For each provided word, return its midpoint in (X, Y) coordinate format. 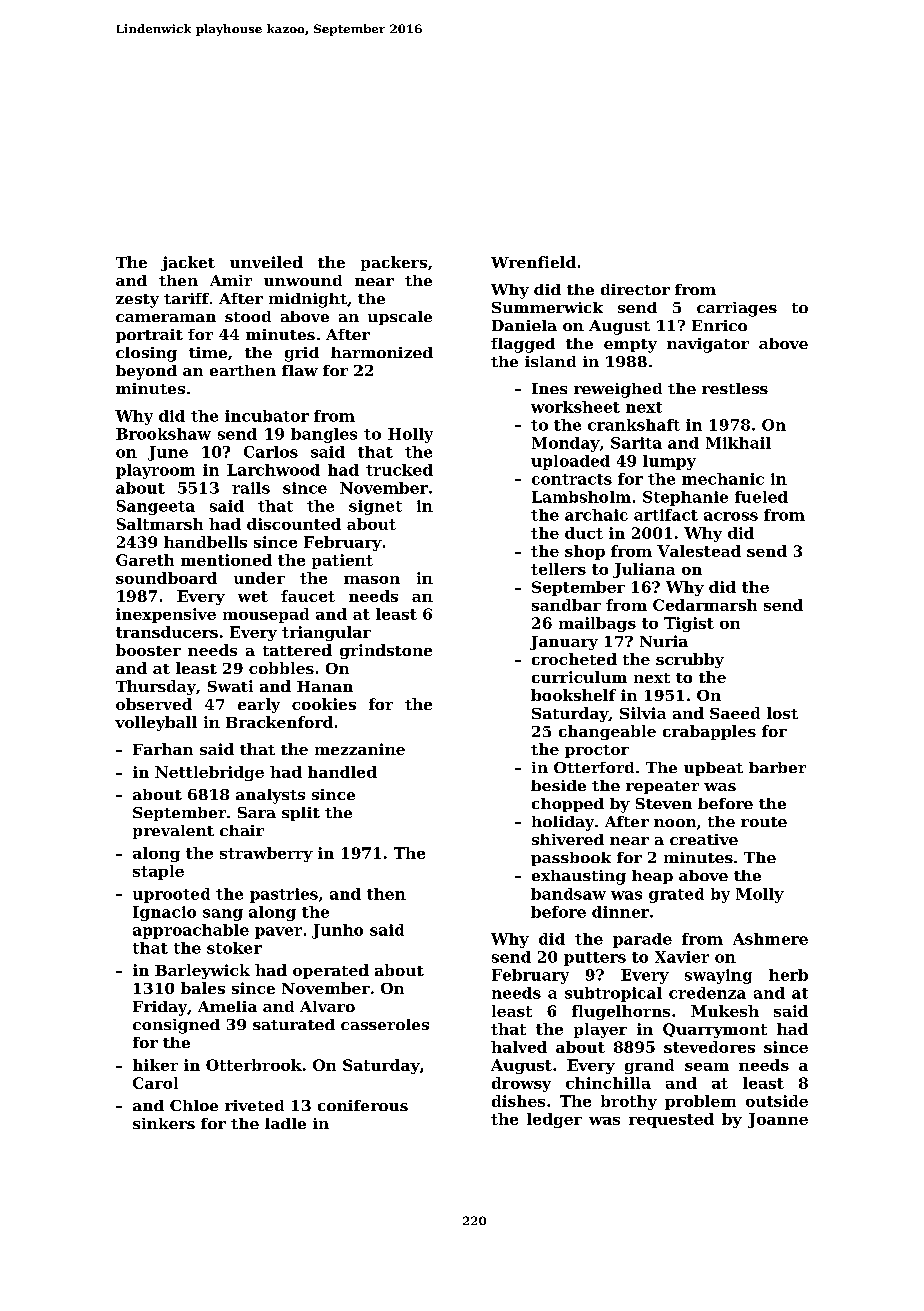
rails (251, 488)
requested (671, 1120)
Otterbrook (254, 1065)
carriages (737, 309)
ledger (554, 1120)
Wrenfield (533, 262)
